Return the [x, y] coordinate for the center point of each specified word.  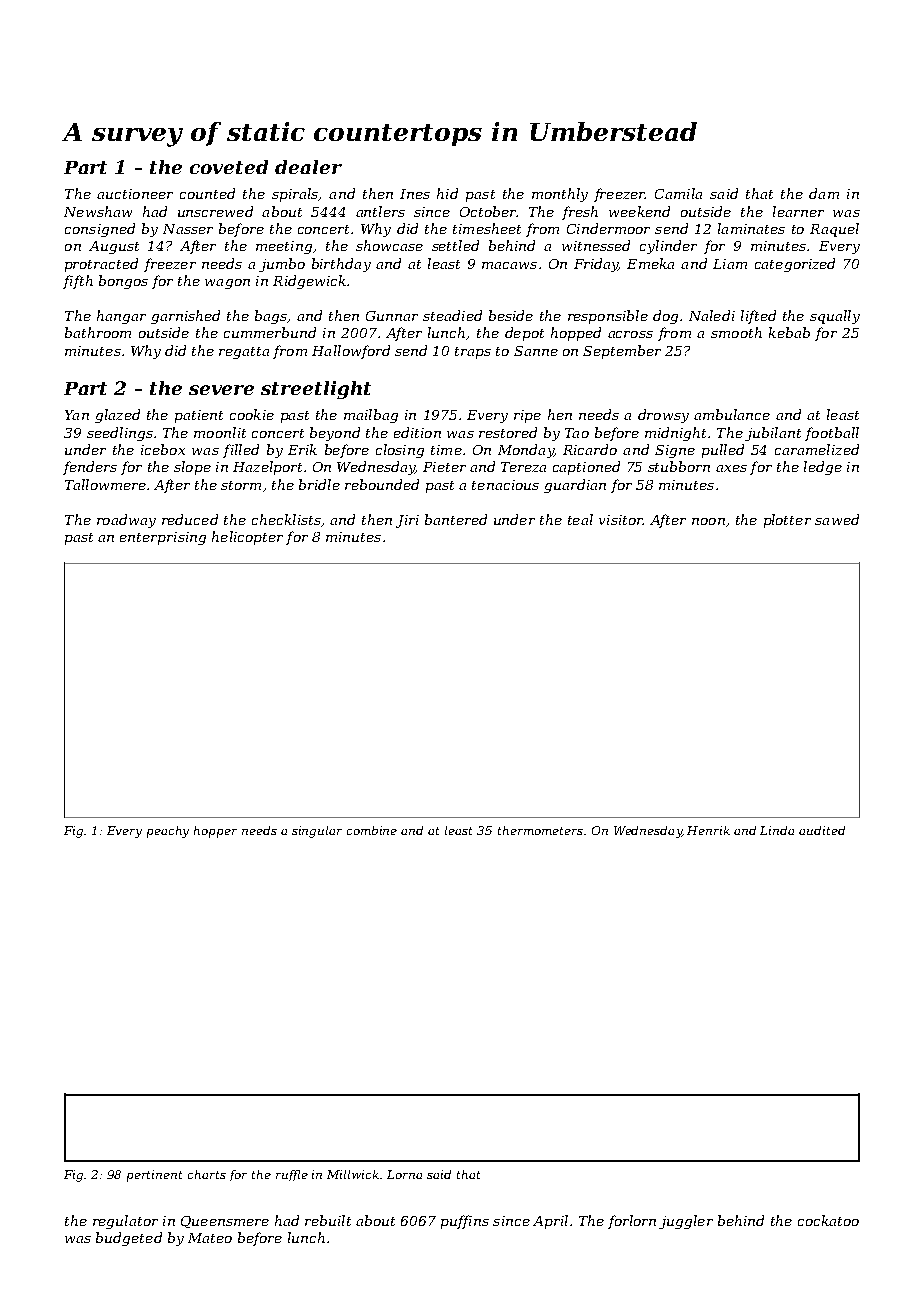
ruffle [292, 1175]
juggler [686, 1222]
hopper [215, 832]
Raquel [834, 230]
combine [372, 830]
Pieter [444, 467]
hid [447, 193]
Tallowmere [105, 484]
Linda [777, 830]
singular [317, 832]
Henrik [708, 830]
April [550, 1222]
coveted [229, 167]
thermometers [540, 830]
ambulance [732, 414]
